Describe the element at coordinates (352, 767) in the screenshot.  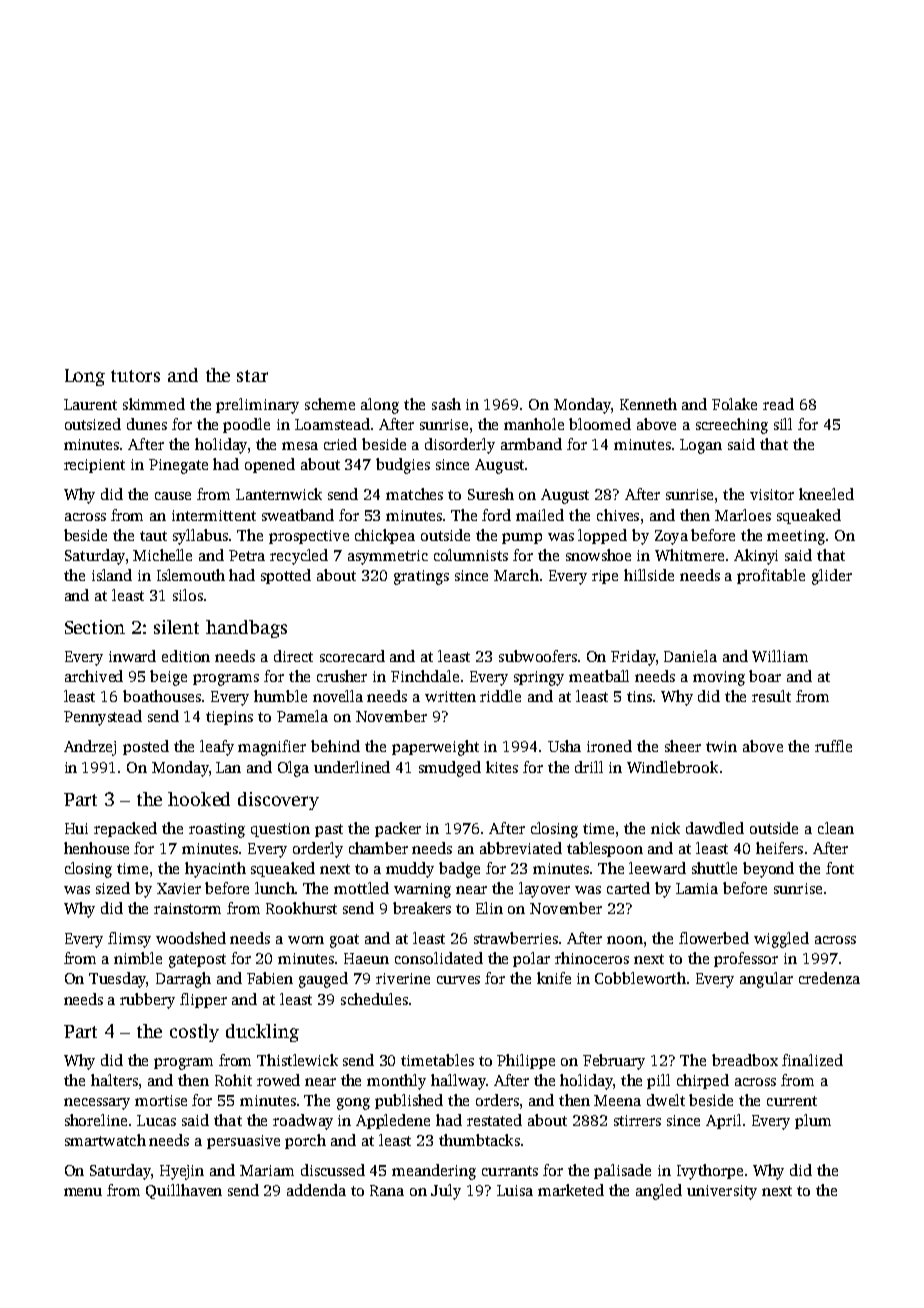
I see `underlined` at that location.
